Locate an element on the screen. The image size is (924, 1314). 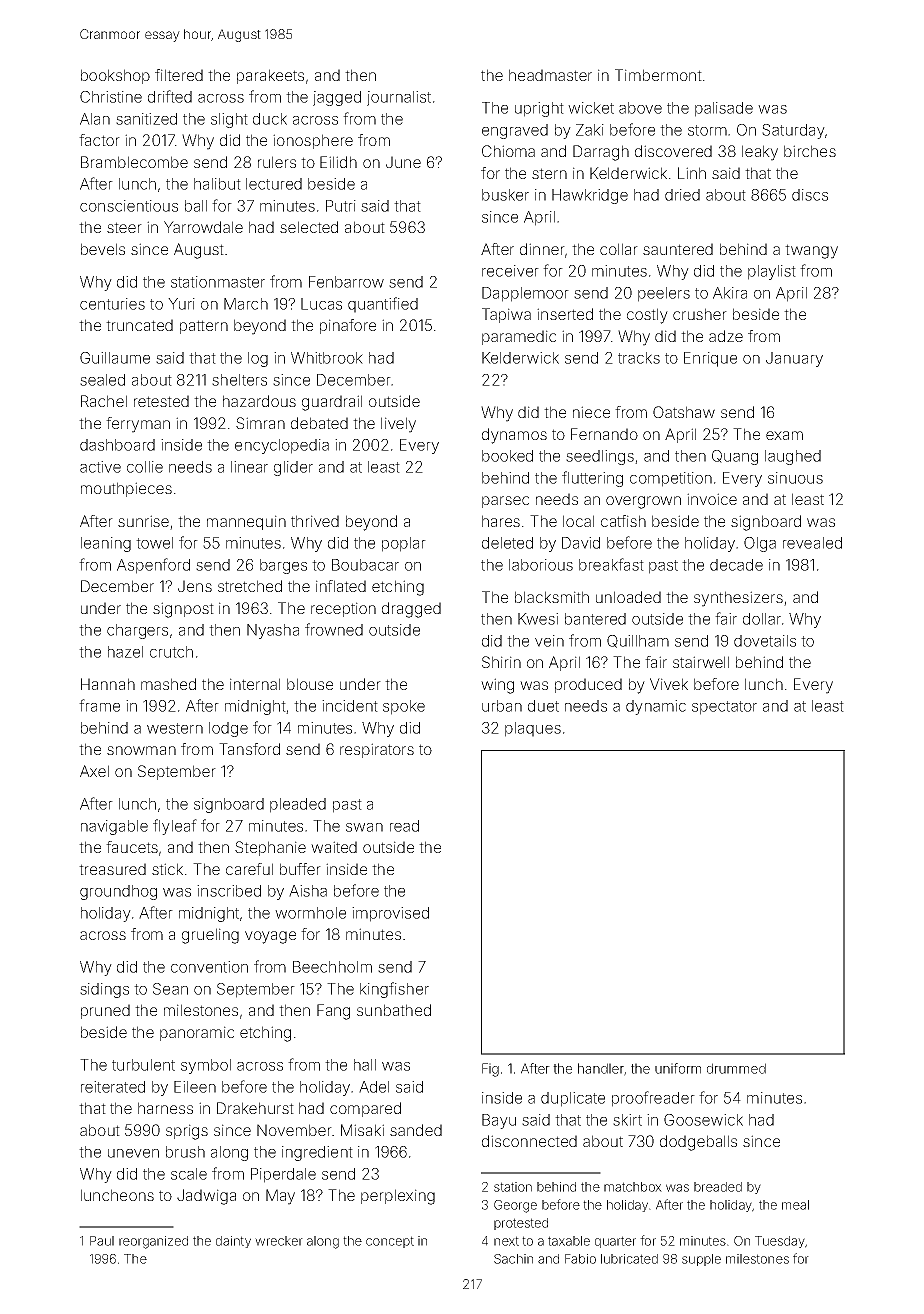
factor is located at coordinates (99, 140).
